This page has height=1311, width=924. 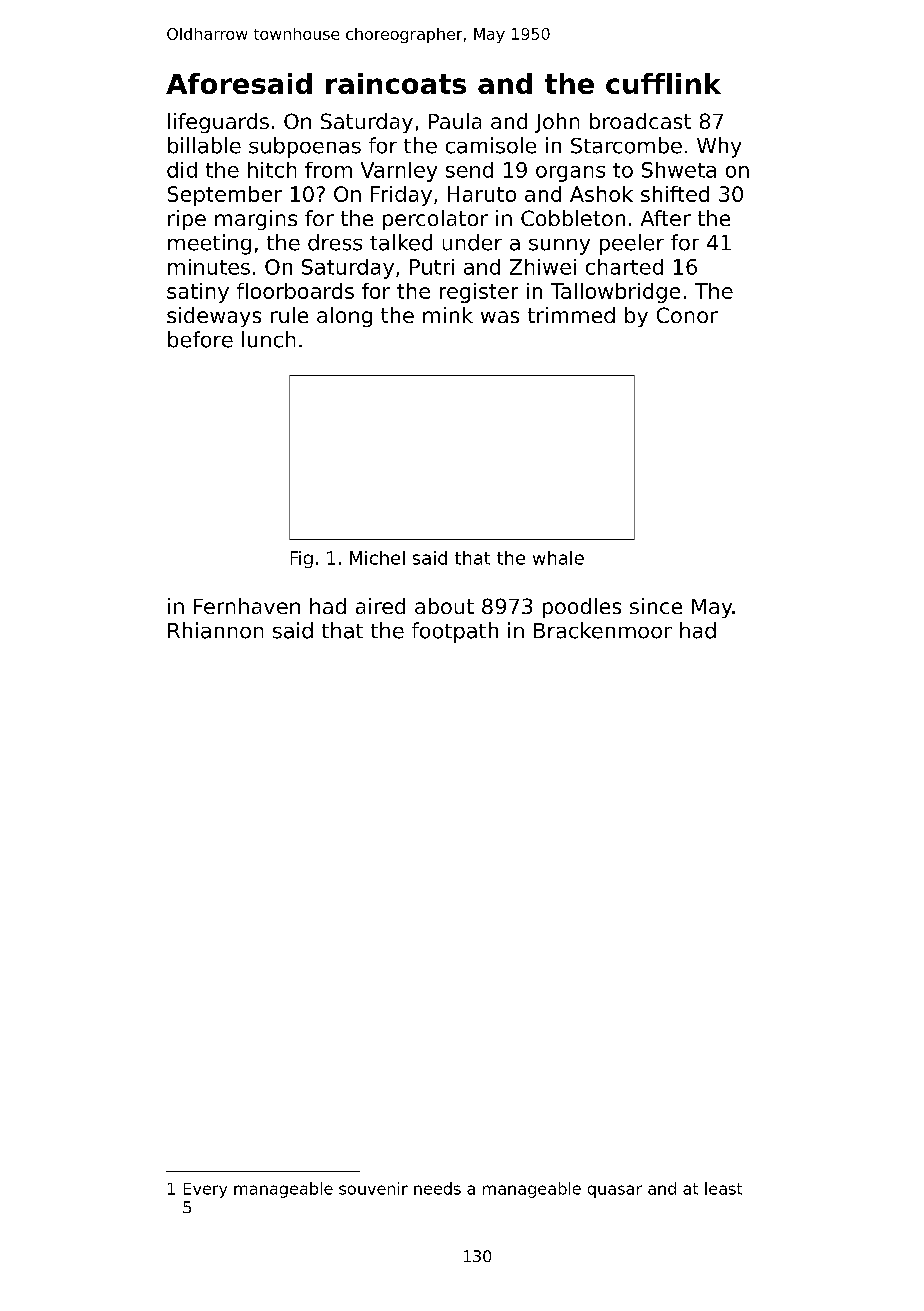 I want to click on John, so click(x=557, y=123).
